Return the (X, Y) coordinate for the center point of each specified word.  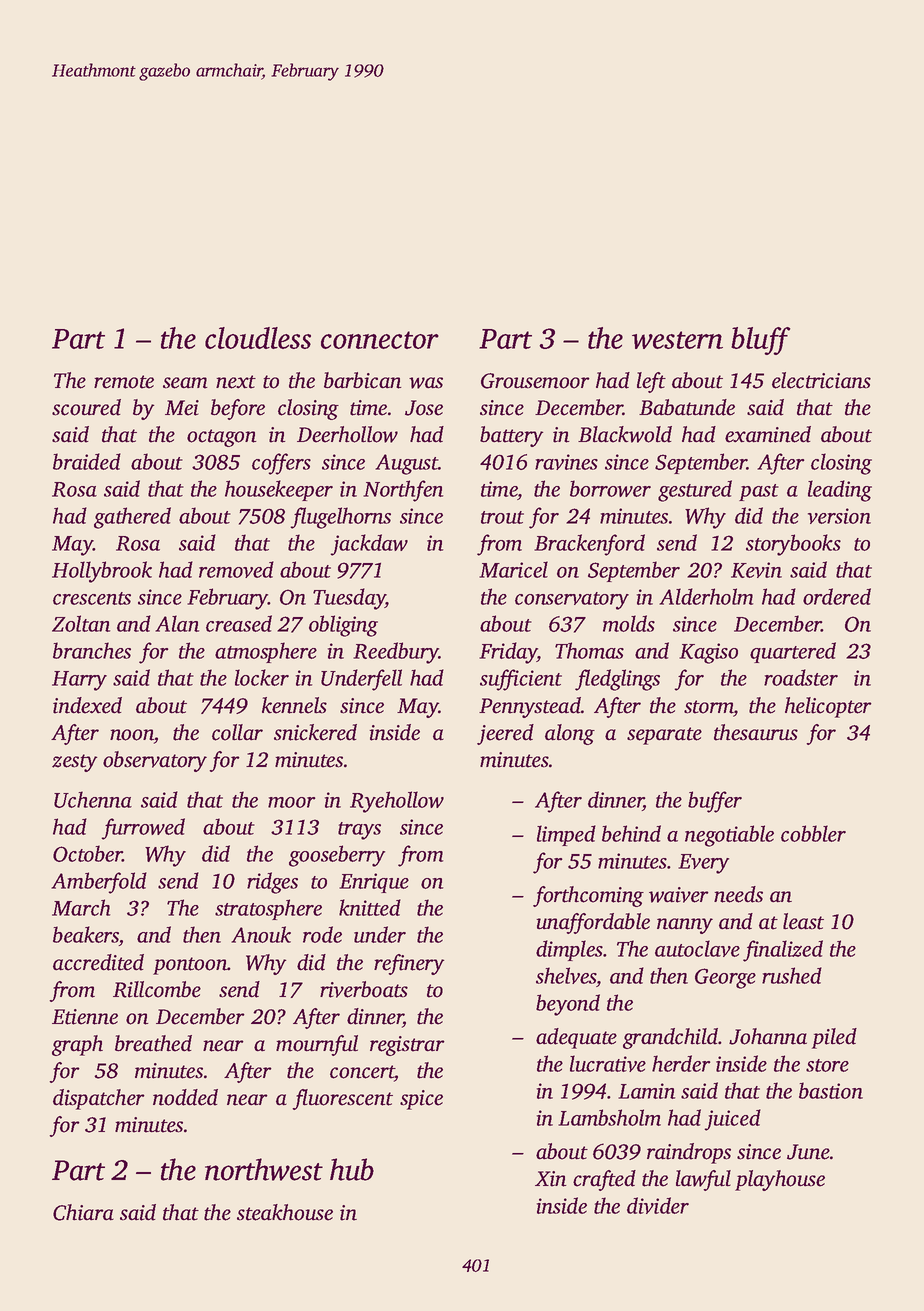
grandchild (670, 1038)
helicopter (828, 707)
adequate (576, 1038)
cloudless (258, 338)
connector (380, 340)
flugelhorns (341, 518)
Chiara (83, 1212)
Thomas (589, 650)
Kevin (756, 570)
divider (658, 1205)
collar (237, 732)
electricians (821, 380)
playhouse (780, 1180)
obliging (343, 626)
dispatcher (99, 1099)
